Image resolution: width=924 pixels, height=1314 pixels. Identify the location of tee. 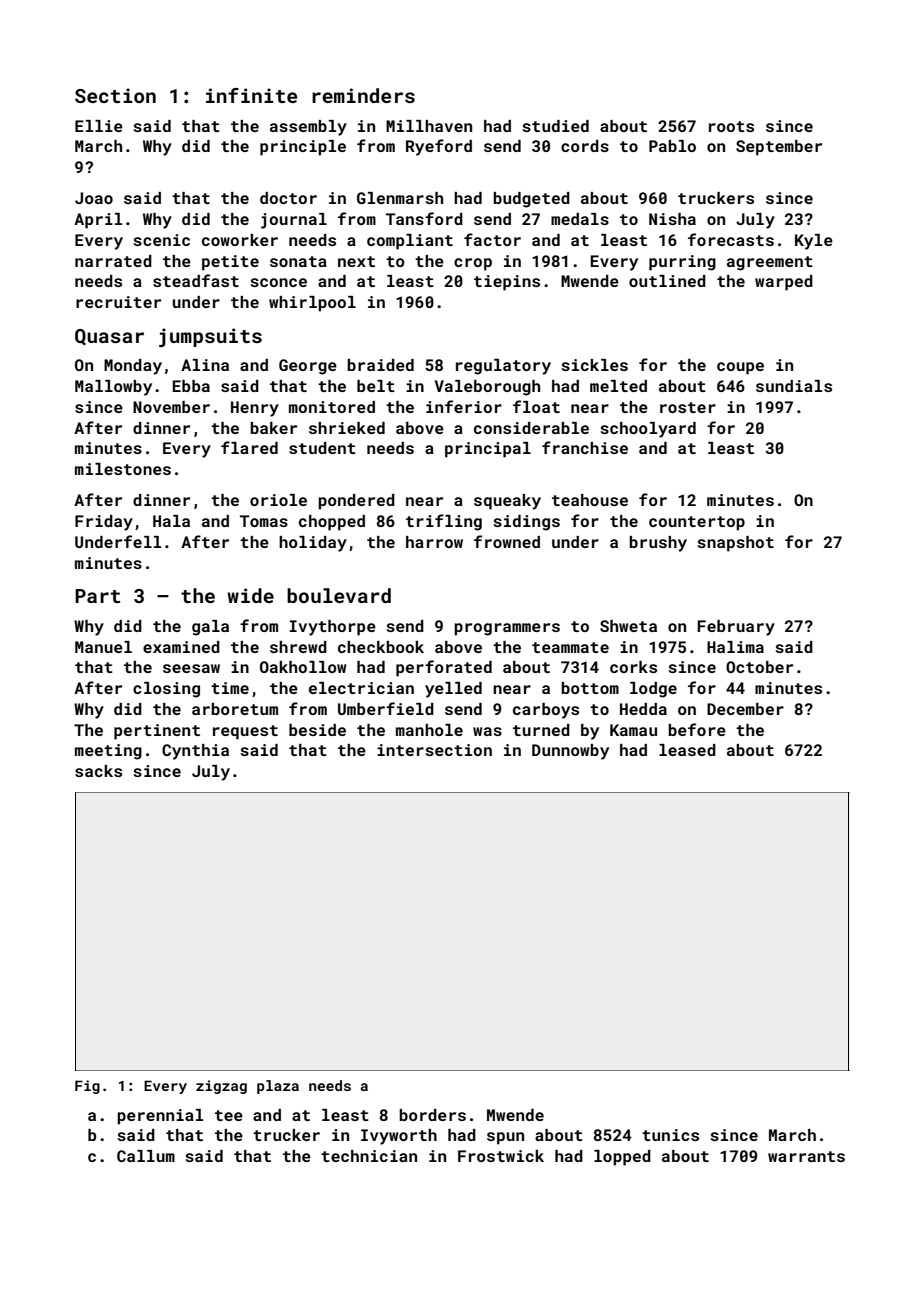
(229, 1115).
